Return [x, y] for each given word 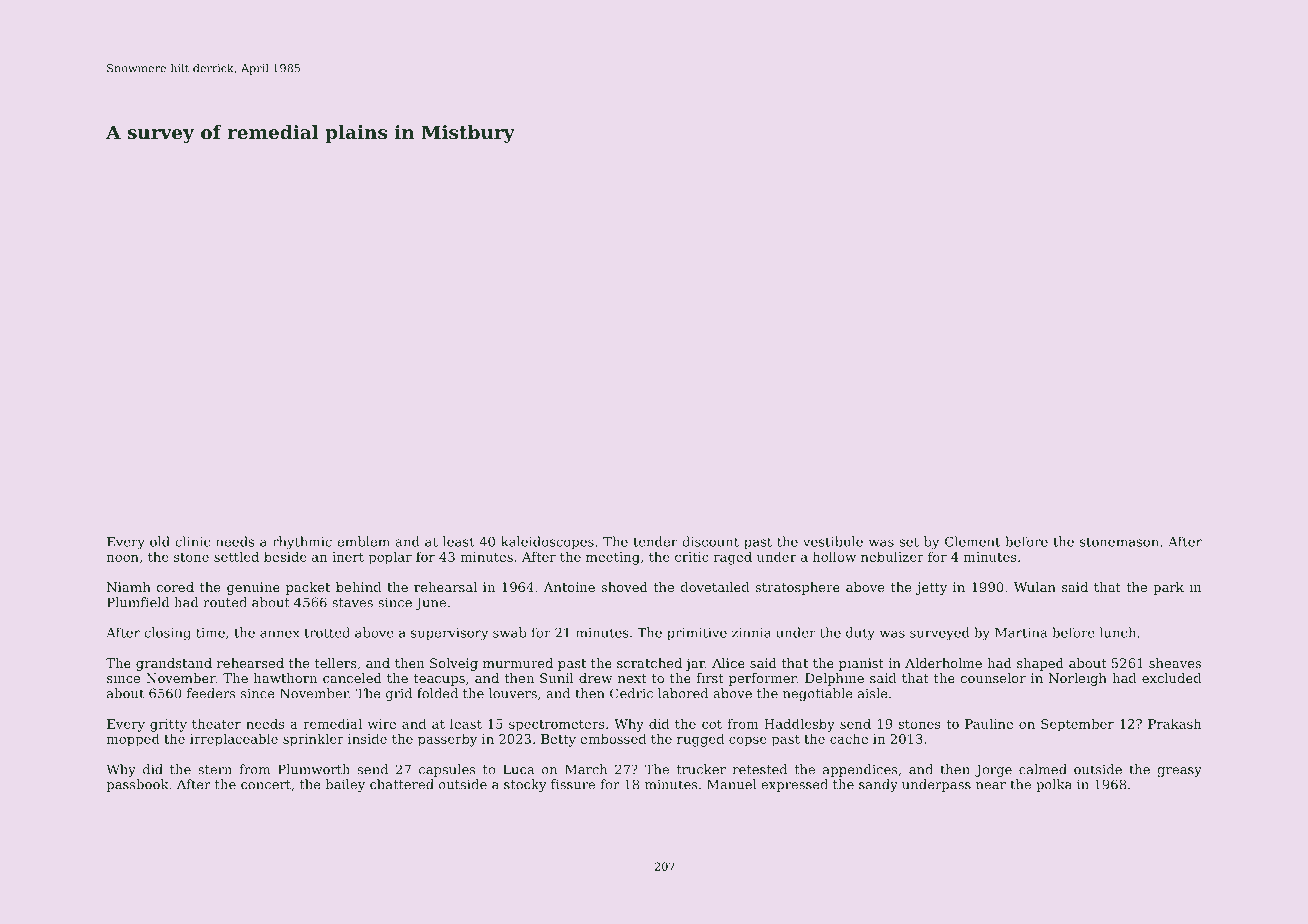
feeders [211, 693]
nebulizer [892, 556]
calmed [1043, 769]
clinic [192, 541]
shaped [1040, 664]
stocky [525, 785]
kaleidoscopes [547, 542]
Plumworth [314, 769]
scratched [649, 663]
